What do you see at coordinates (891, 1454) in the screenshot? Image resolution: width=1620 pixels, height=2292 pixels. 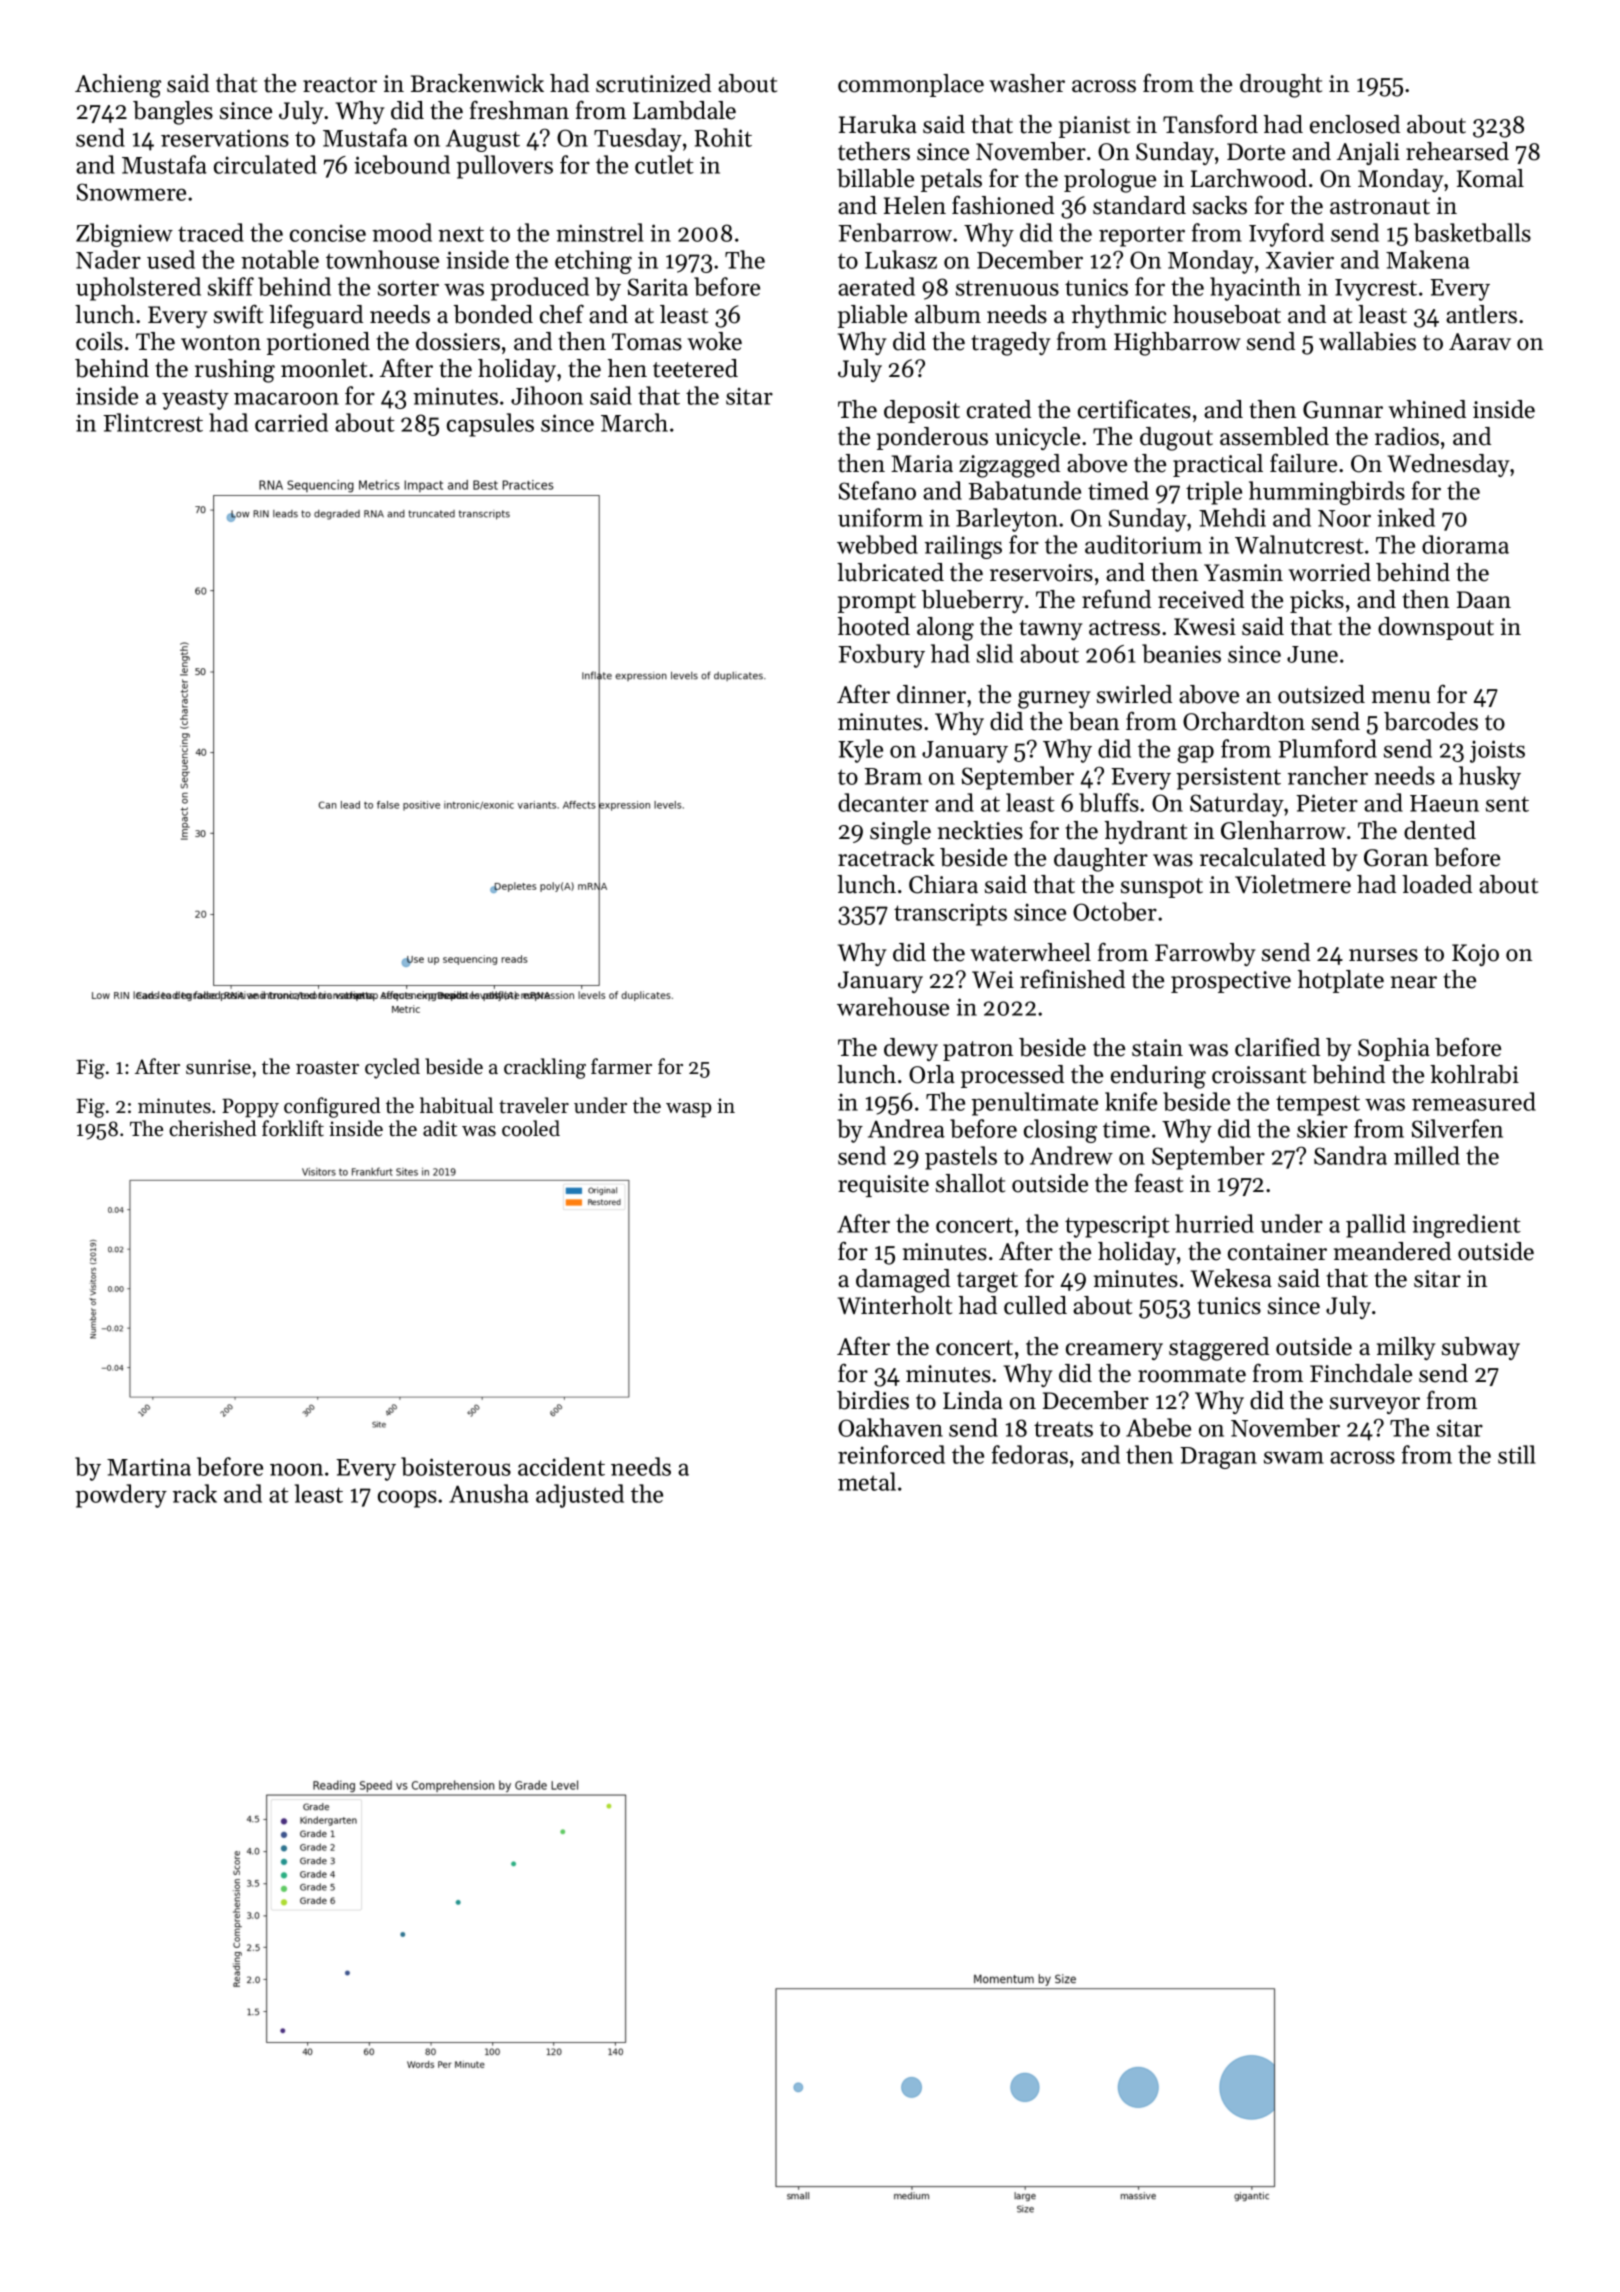 I see `reinforced` at bounding box center [891, 1454].
